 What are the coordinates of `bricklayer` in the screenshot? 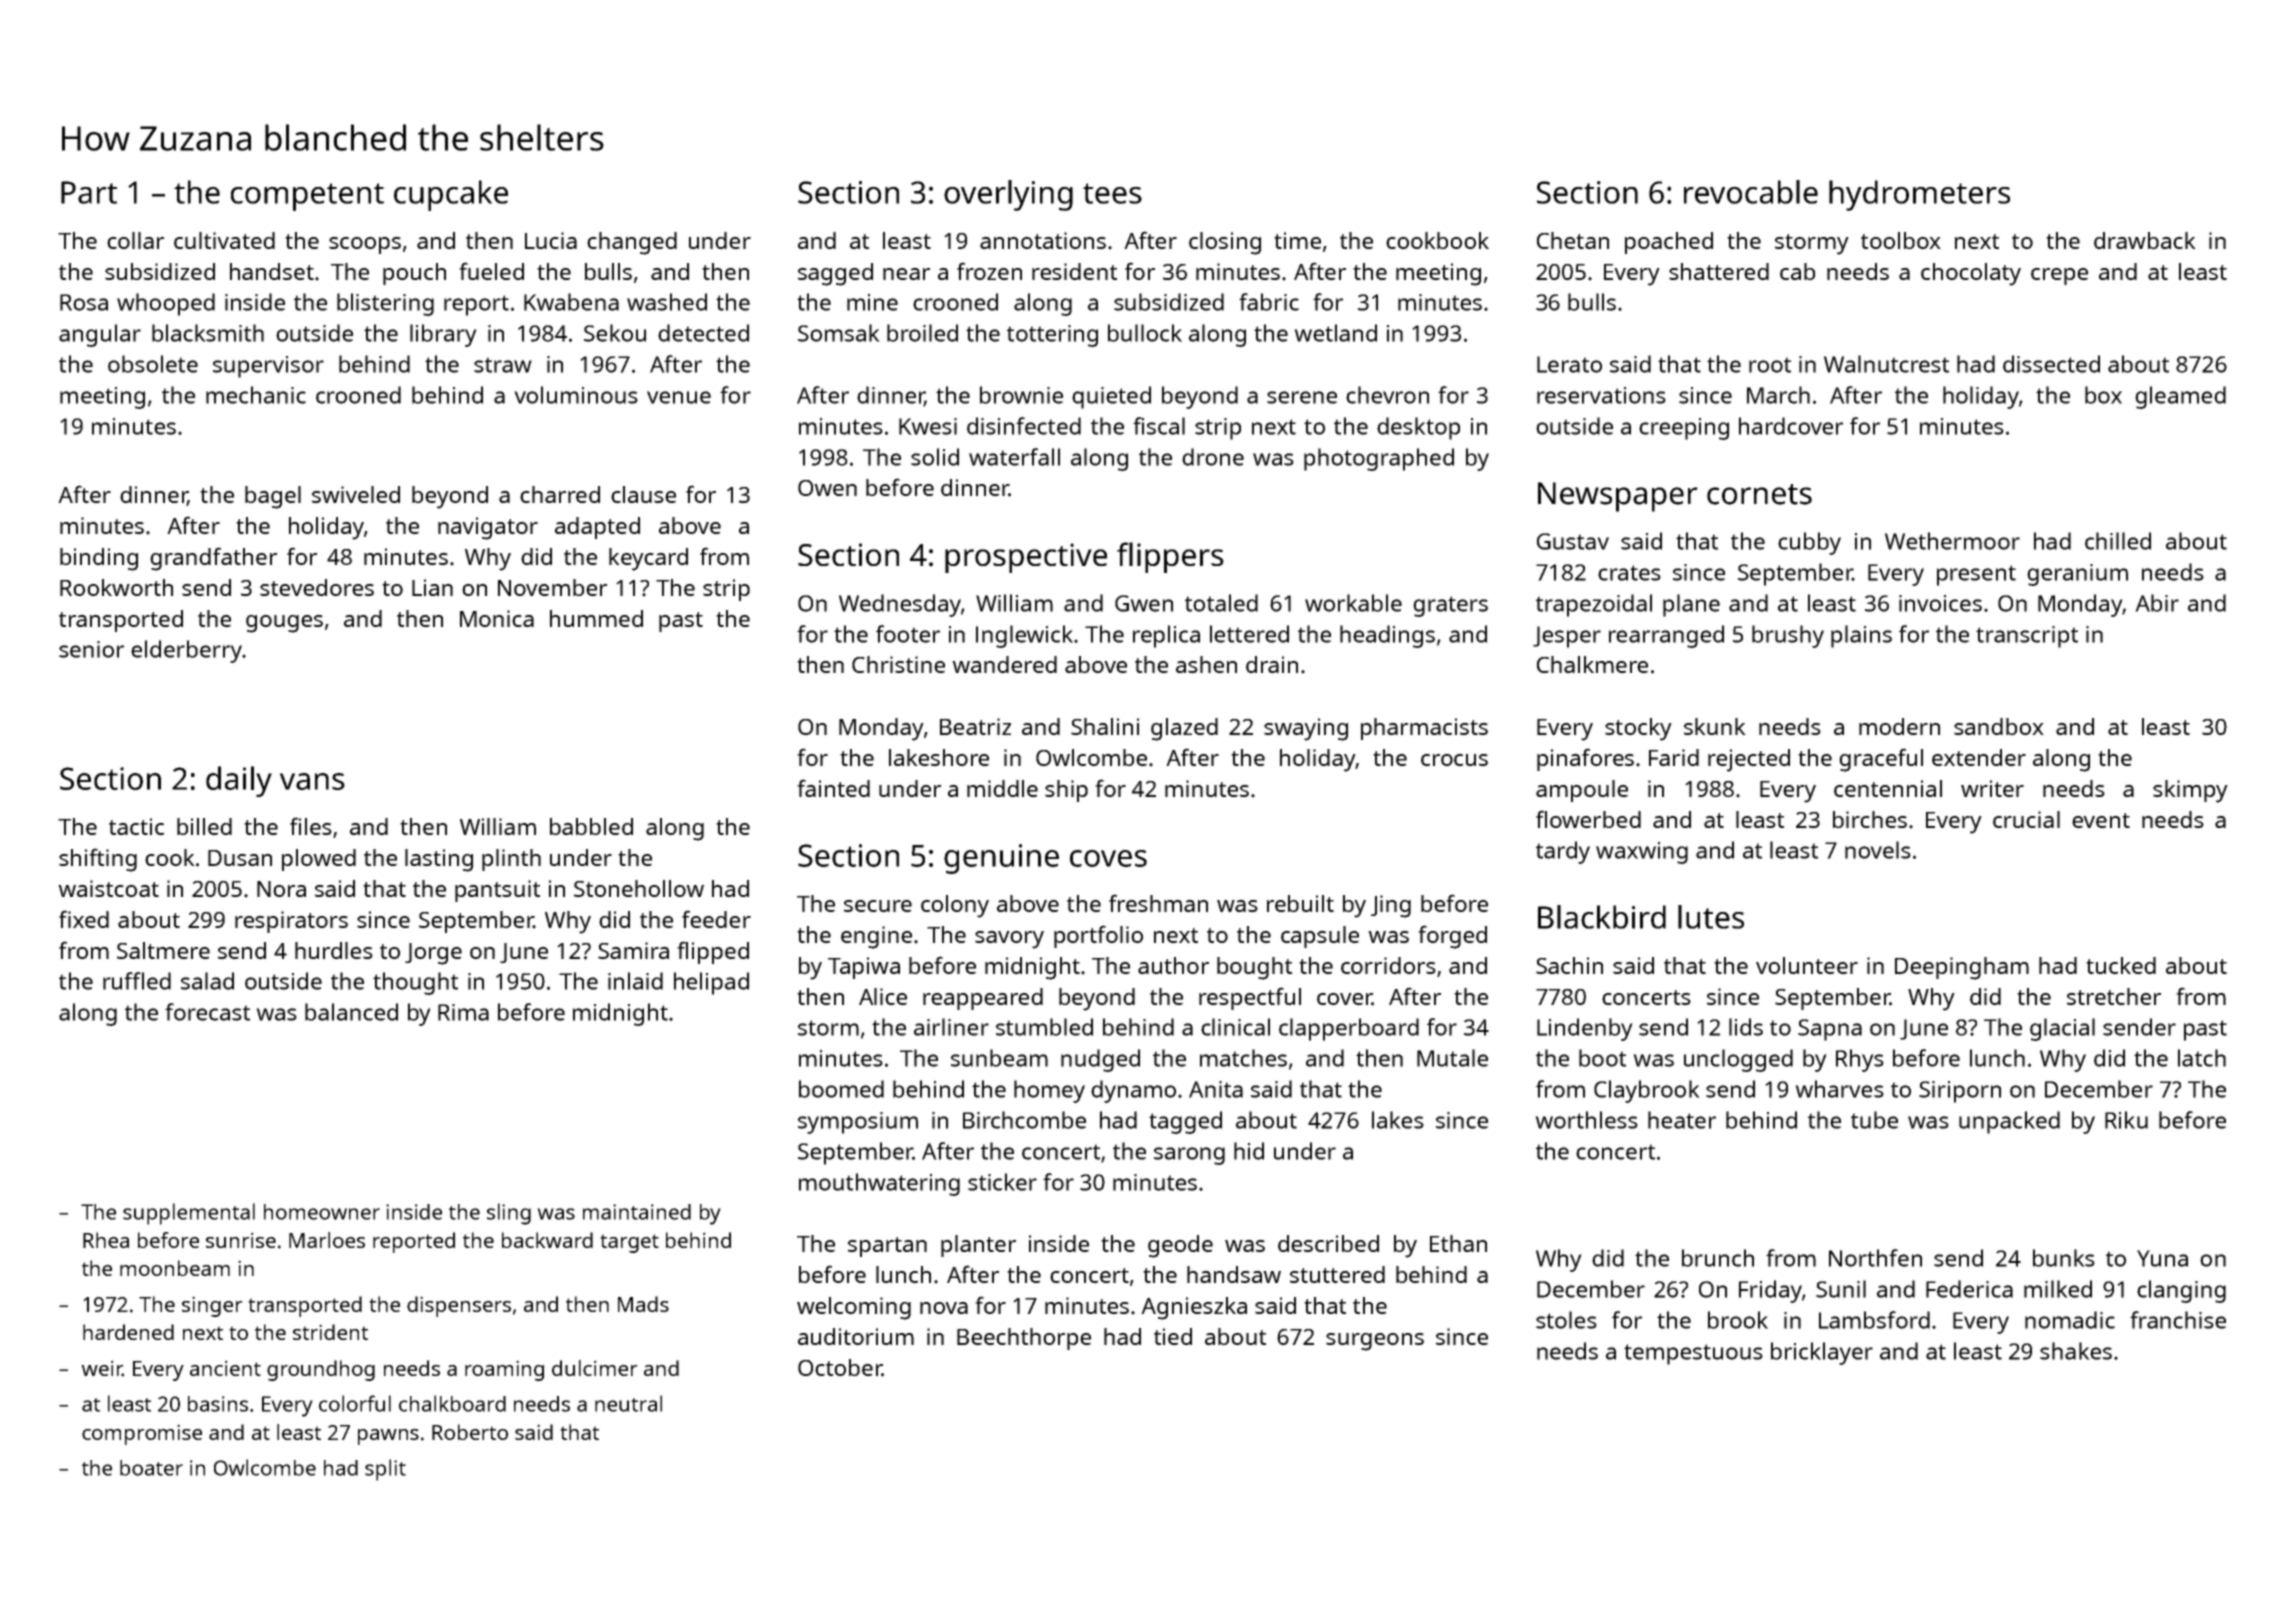 It's located at (1822, 1353).
